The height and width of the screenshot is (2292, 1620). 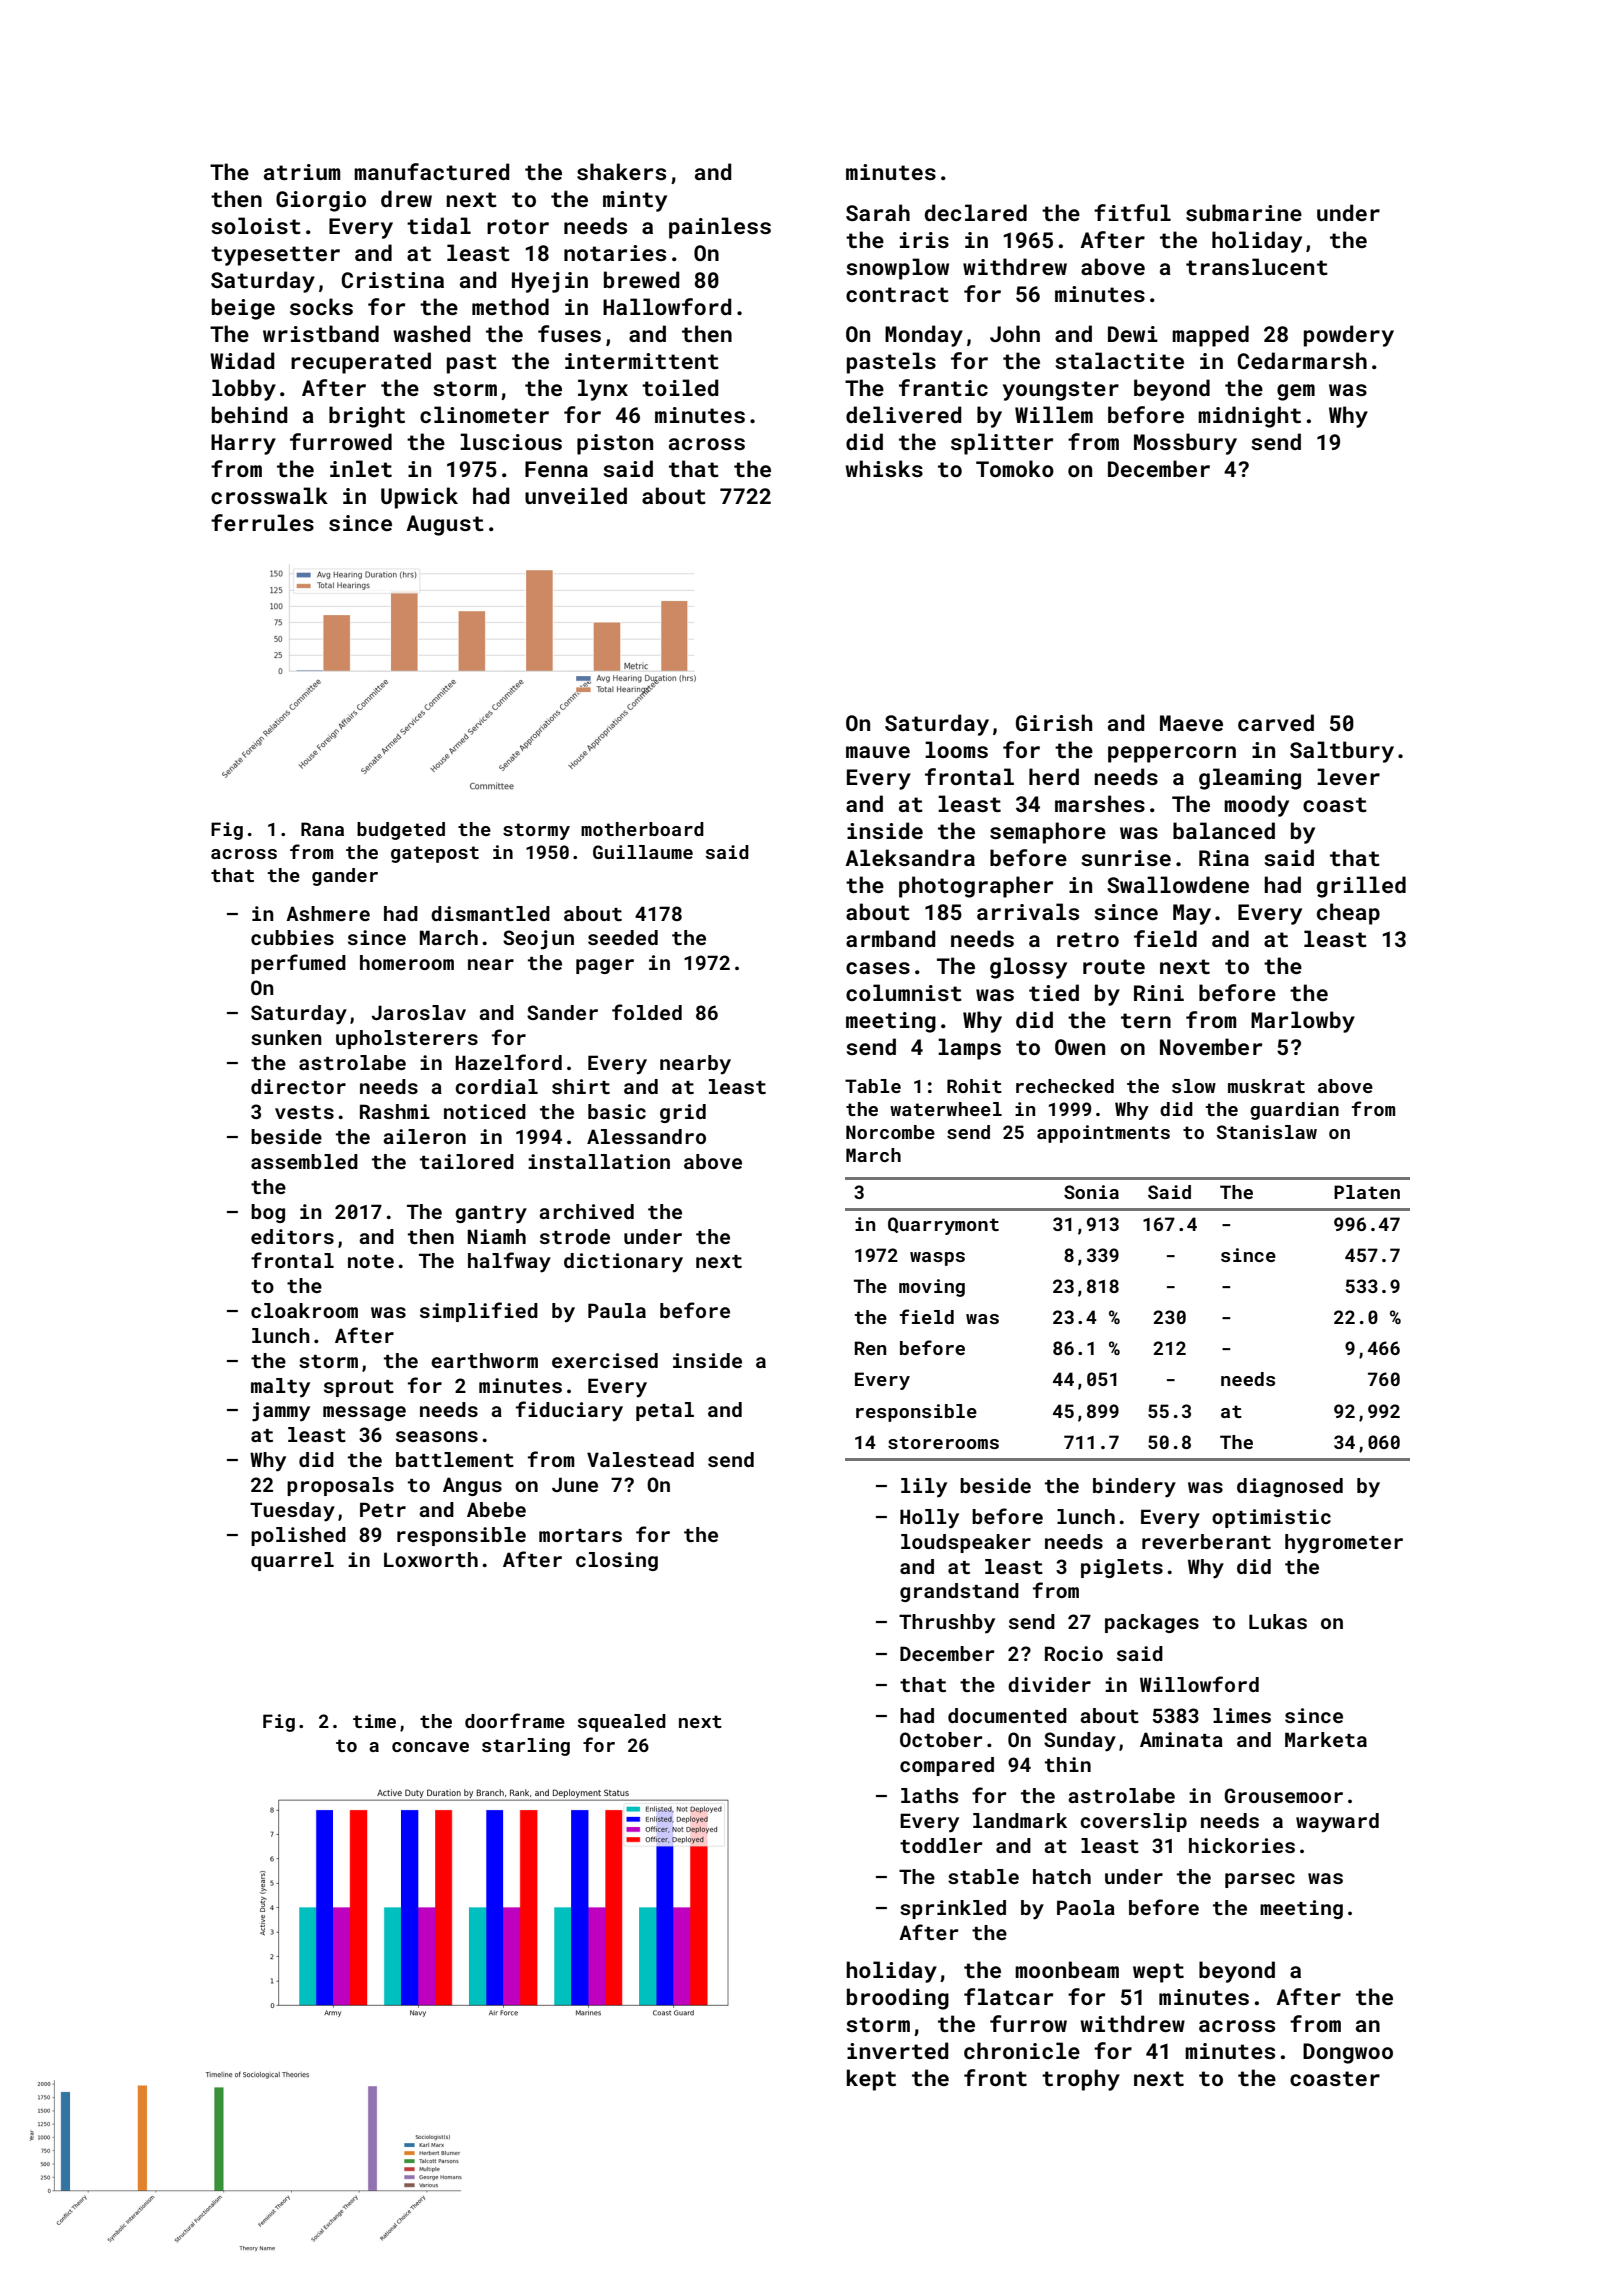 I want to click on whisks, so click(x=884, y=468).
